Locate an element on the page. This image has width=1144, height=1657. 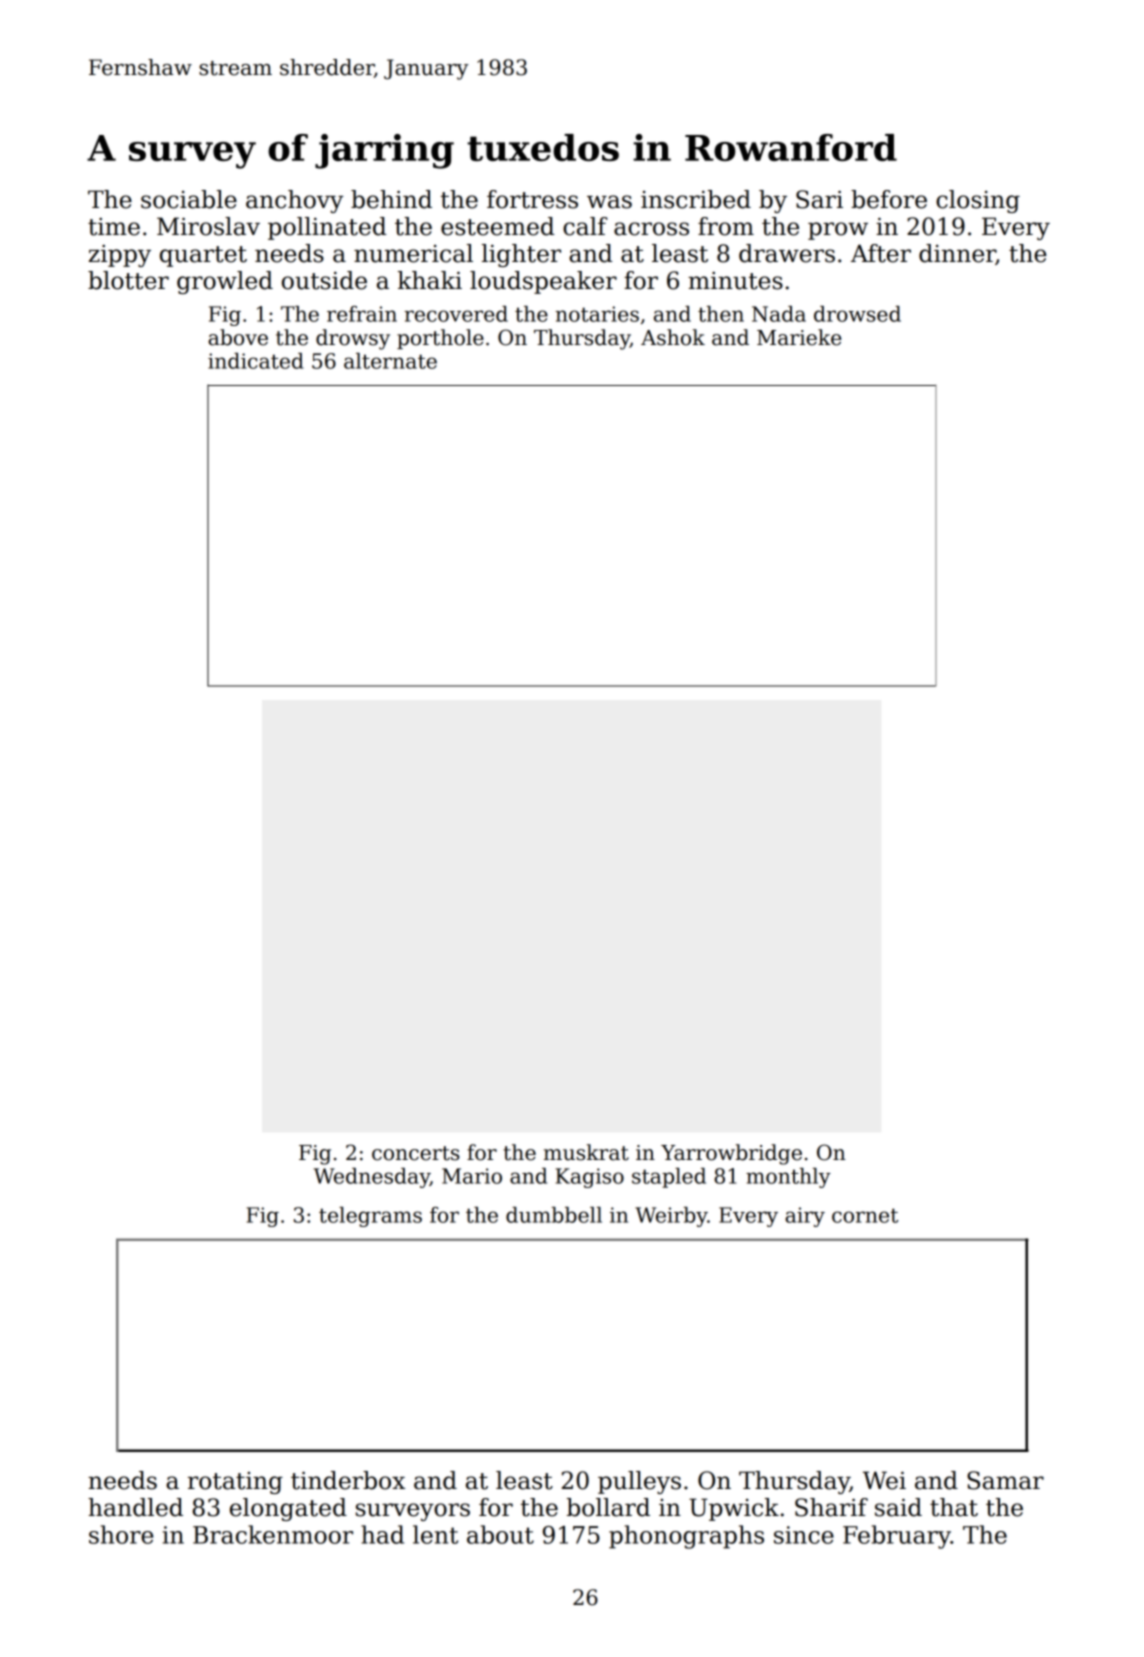
Marieke is located at coordinates (799, 337).
